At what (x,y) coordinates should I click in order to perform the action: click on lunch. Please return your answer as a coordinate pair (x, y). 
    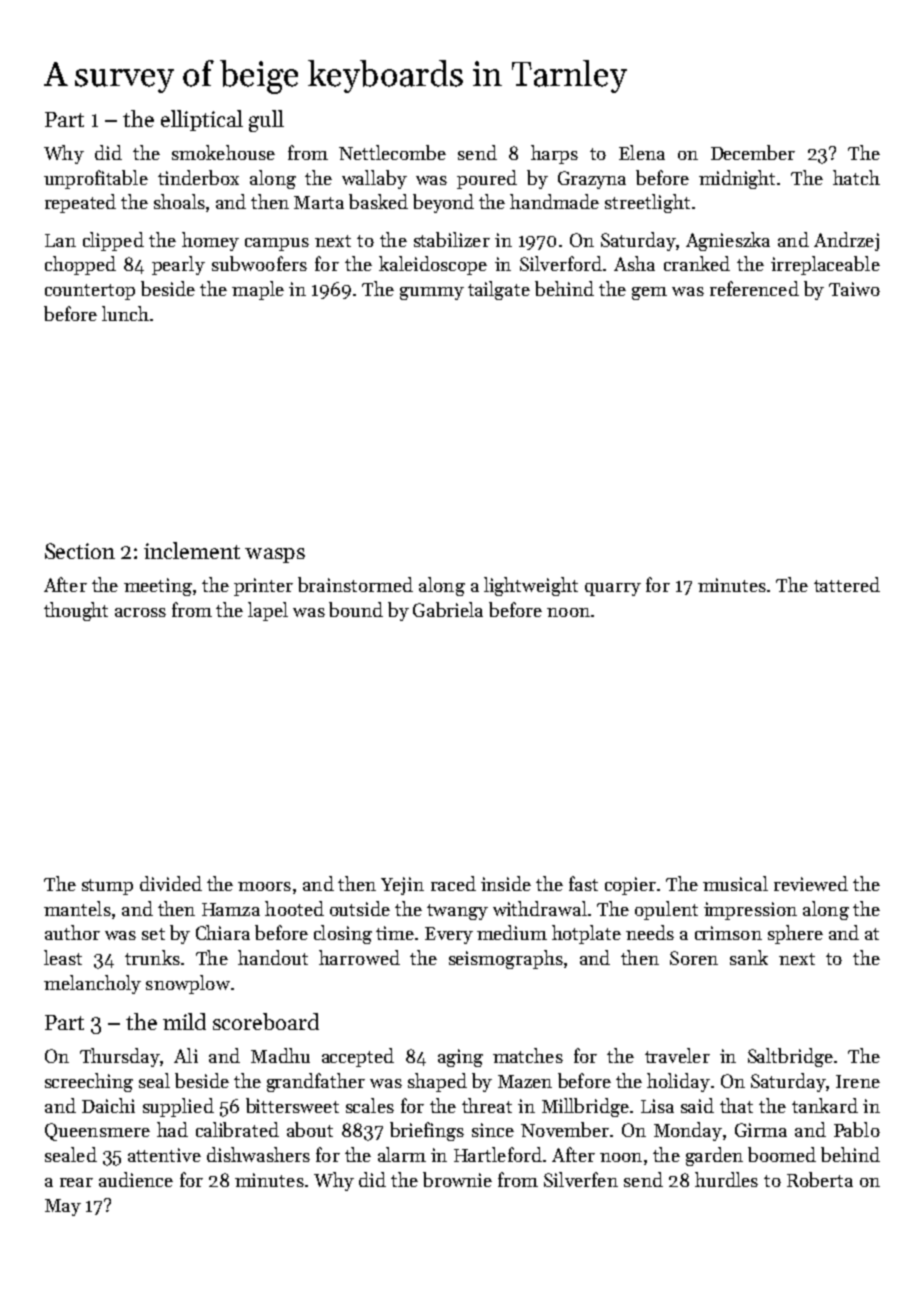
    Looking at the image, I should click on (125, 313).
